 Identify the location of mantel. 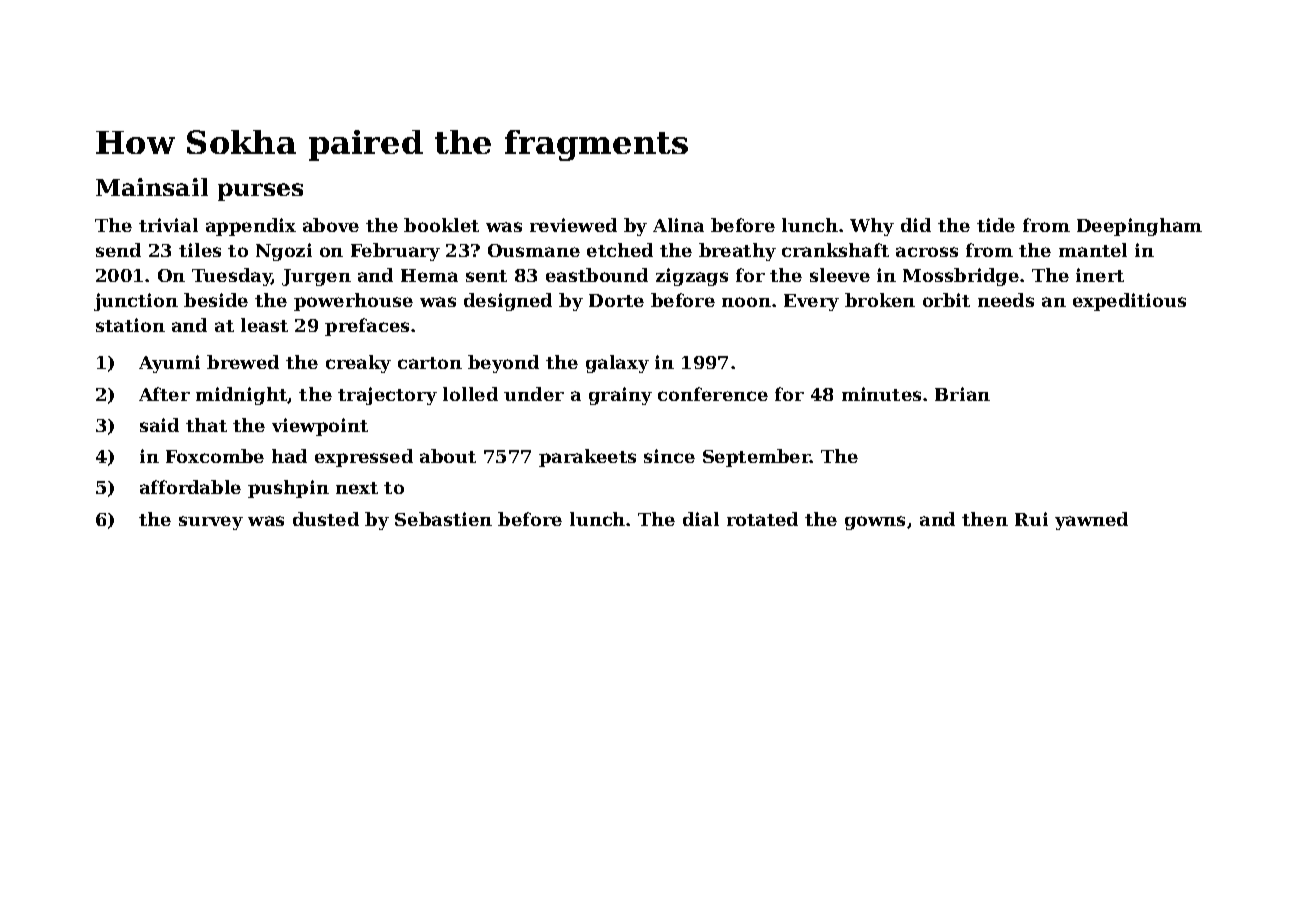
(1093, 250).
